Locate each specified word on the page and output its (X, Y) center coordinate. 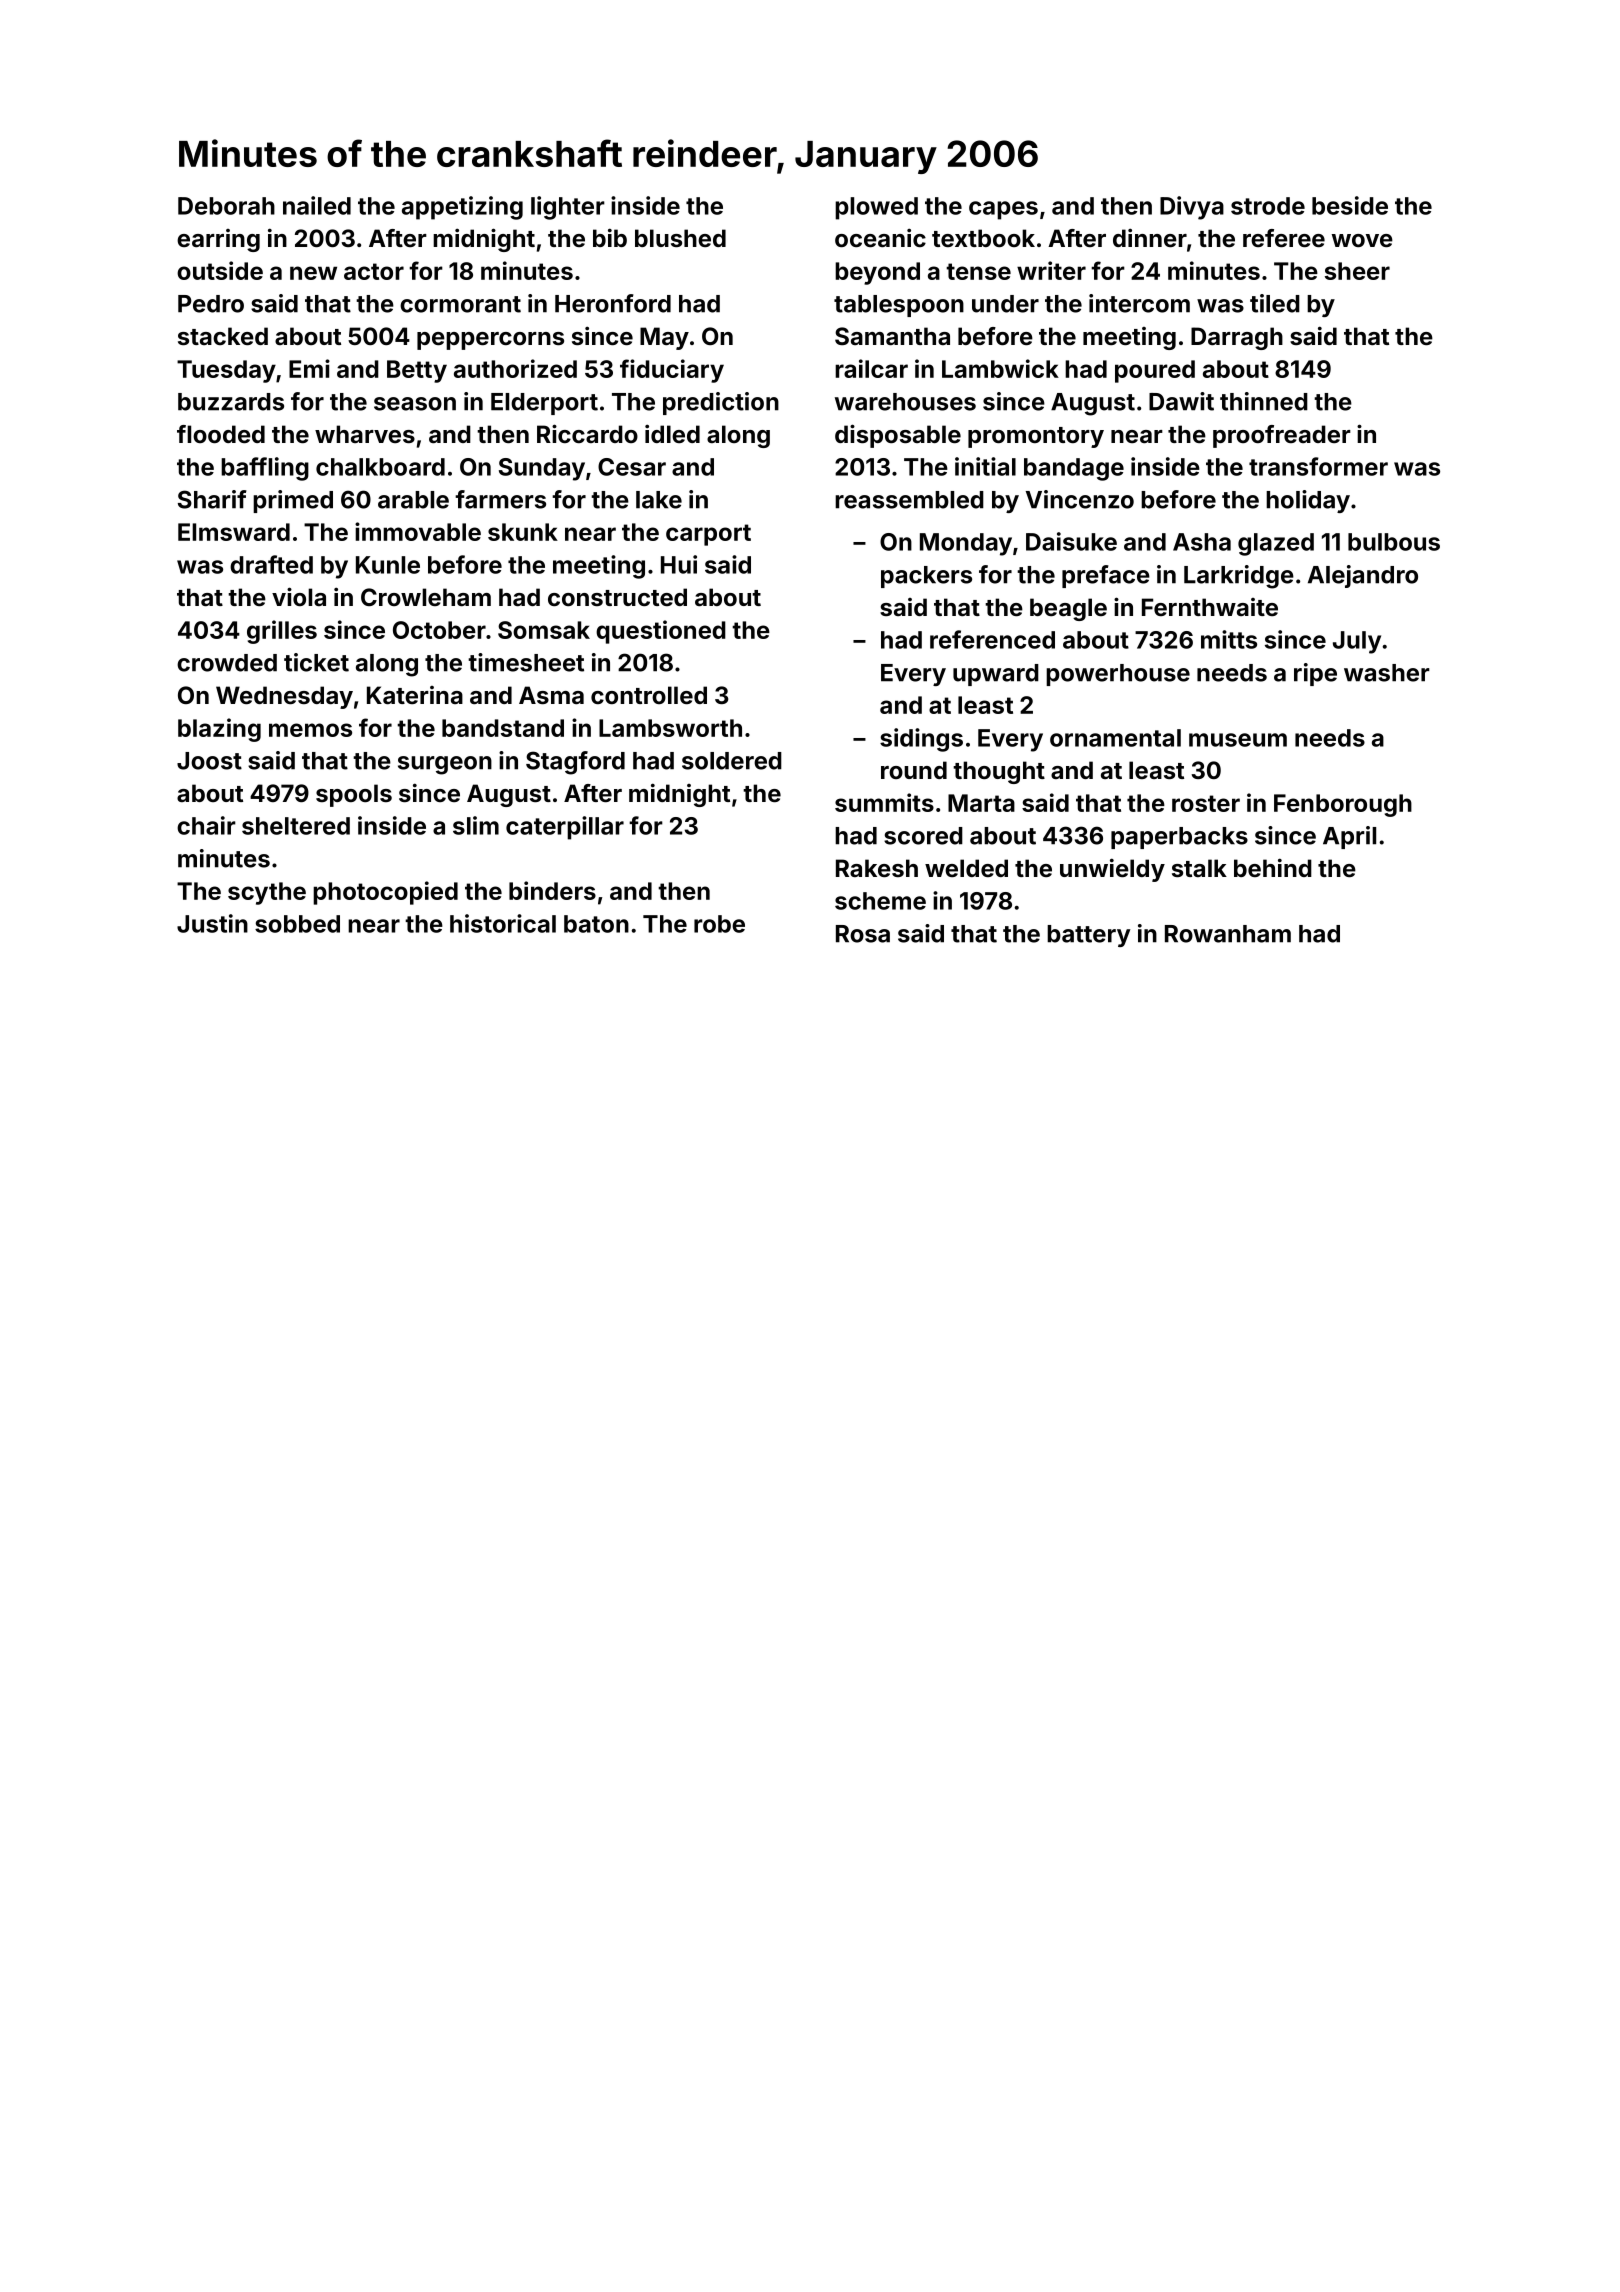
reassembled (909, 500)
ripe (1315, 674)
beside (1350, 205)
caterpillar (565, 828)
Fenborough (1343, 805)
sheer (1357, 271)
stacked (223, 336)
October (439, 630)
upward (996, 675)
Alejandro (1363, 576)
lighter (568, 208)
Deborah (226, 206)
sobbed (297, 924)
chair (206, 825)
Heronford (613, 303)
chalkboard (380, 467)
